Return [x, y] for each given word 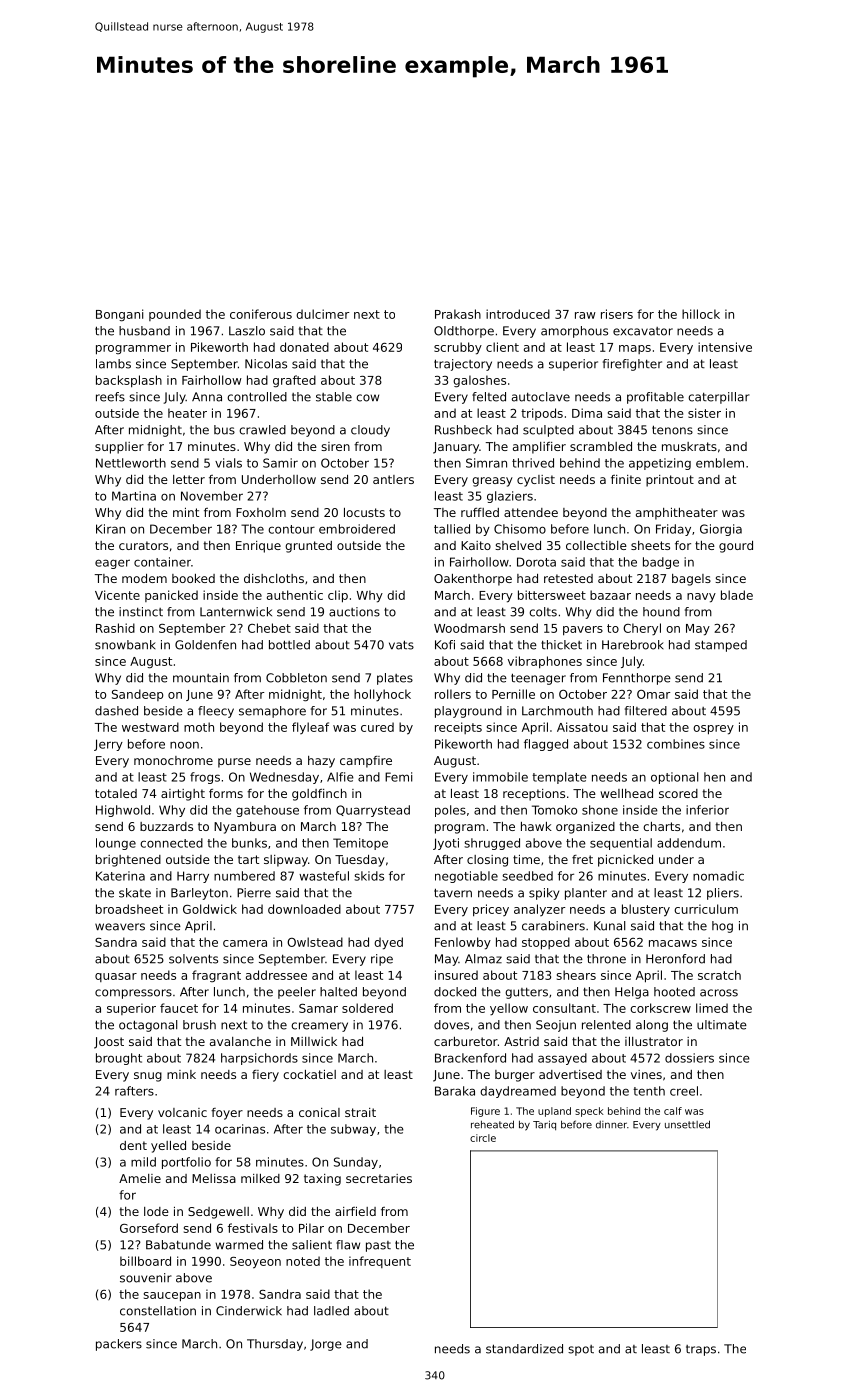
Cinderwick [249, 1311]
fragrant [216, 976]
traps [701, 1350]
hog [722, 927]
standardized [524, 1349]
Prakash [458, 314]
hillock [701, 314]
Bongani [119, 315]
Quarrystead [373, 811]
